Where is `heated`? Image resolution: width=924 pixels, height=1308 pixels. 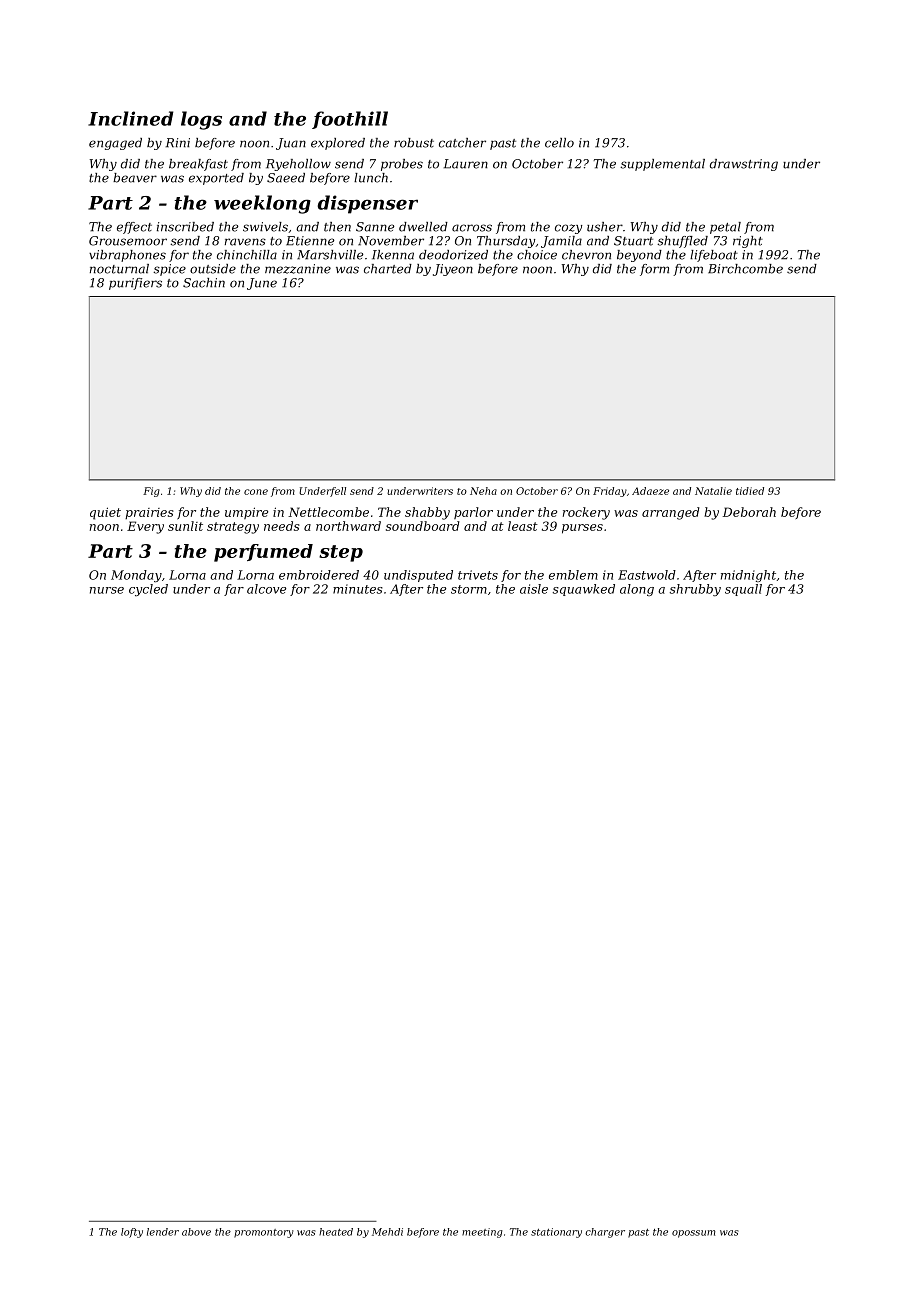
heated is located at coordinates (336, 1232).
